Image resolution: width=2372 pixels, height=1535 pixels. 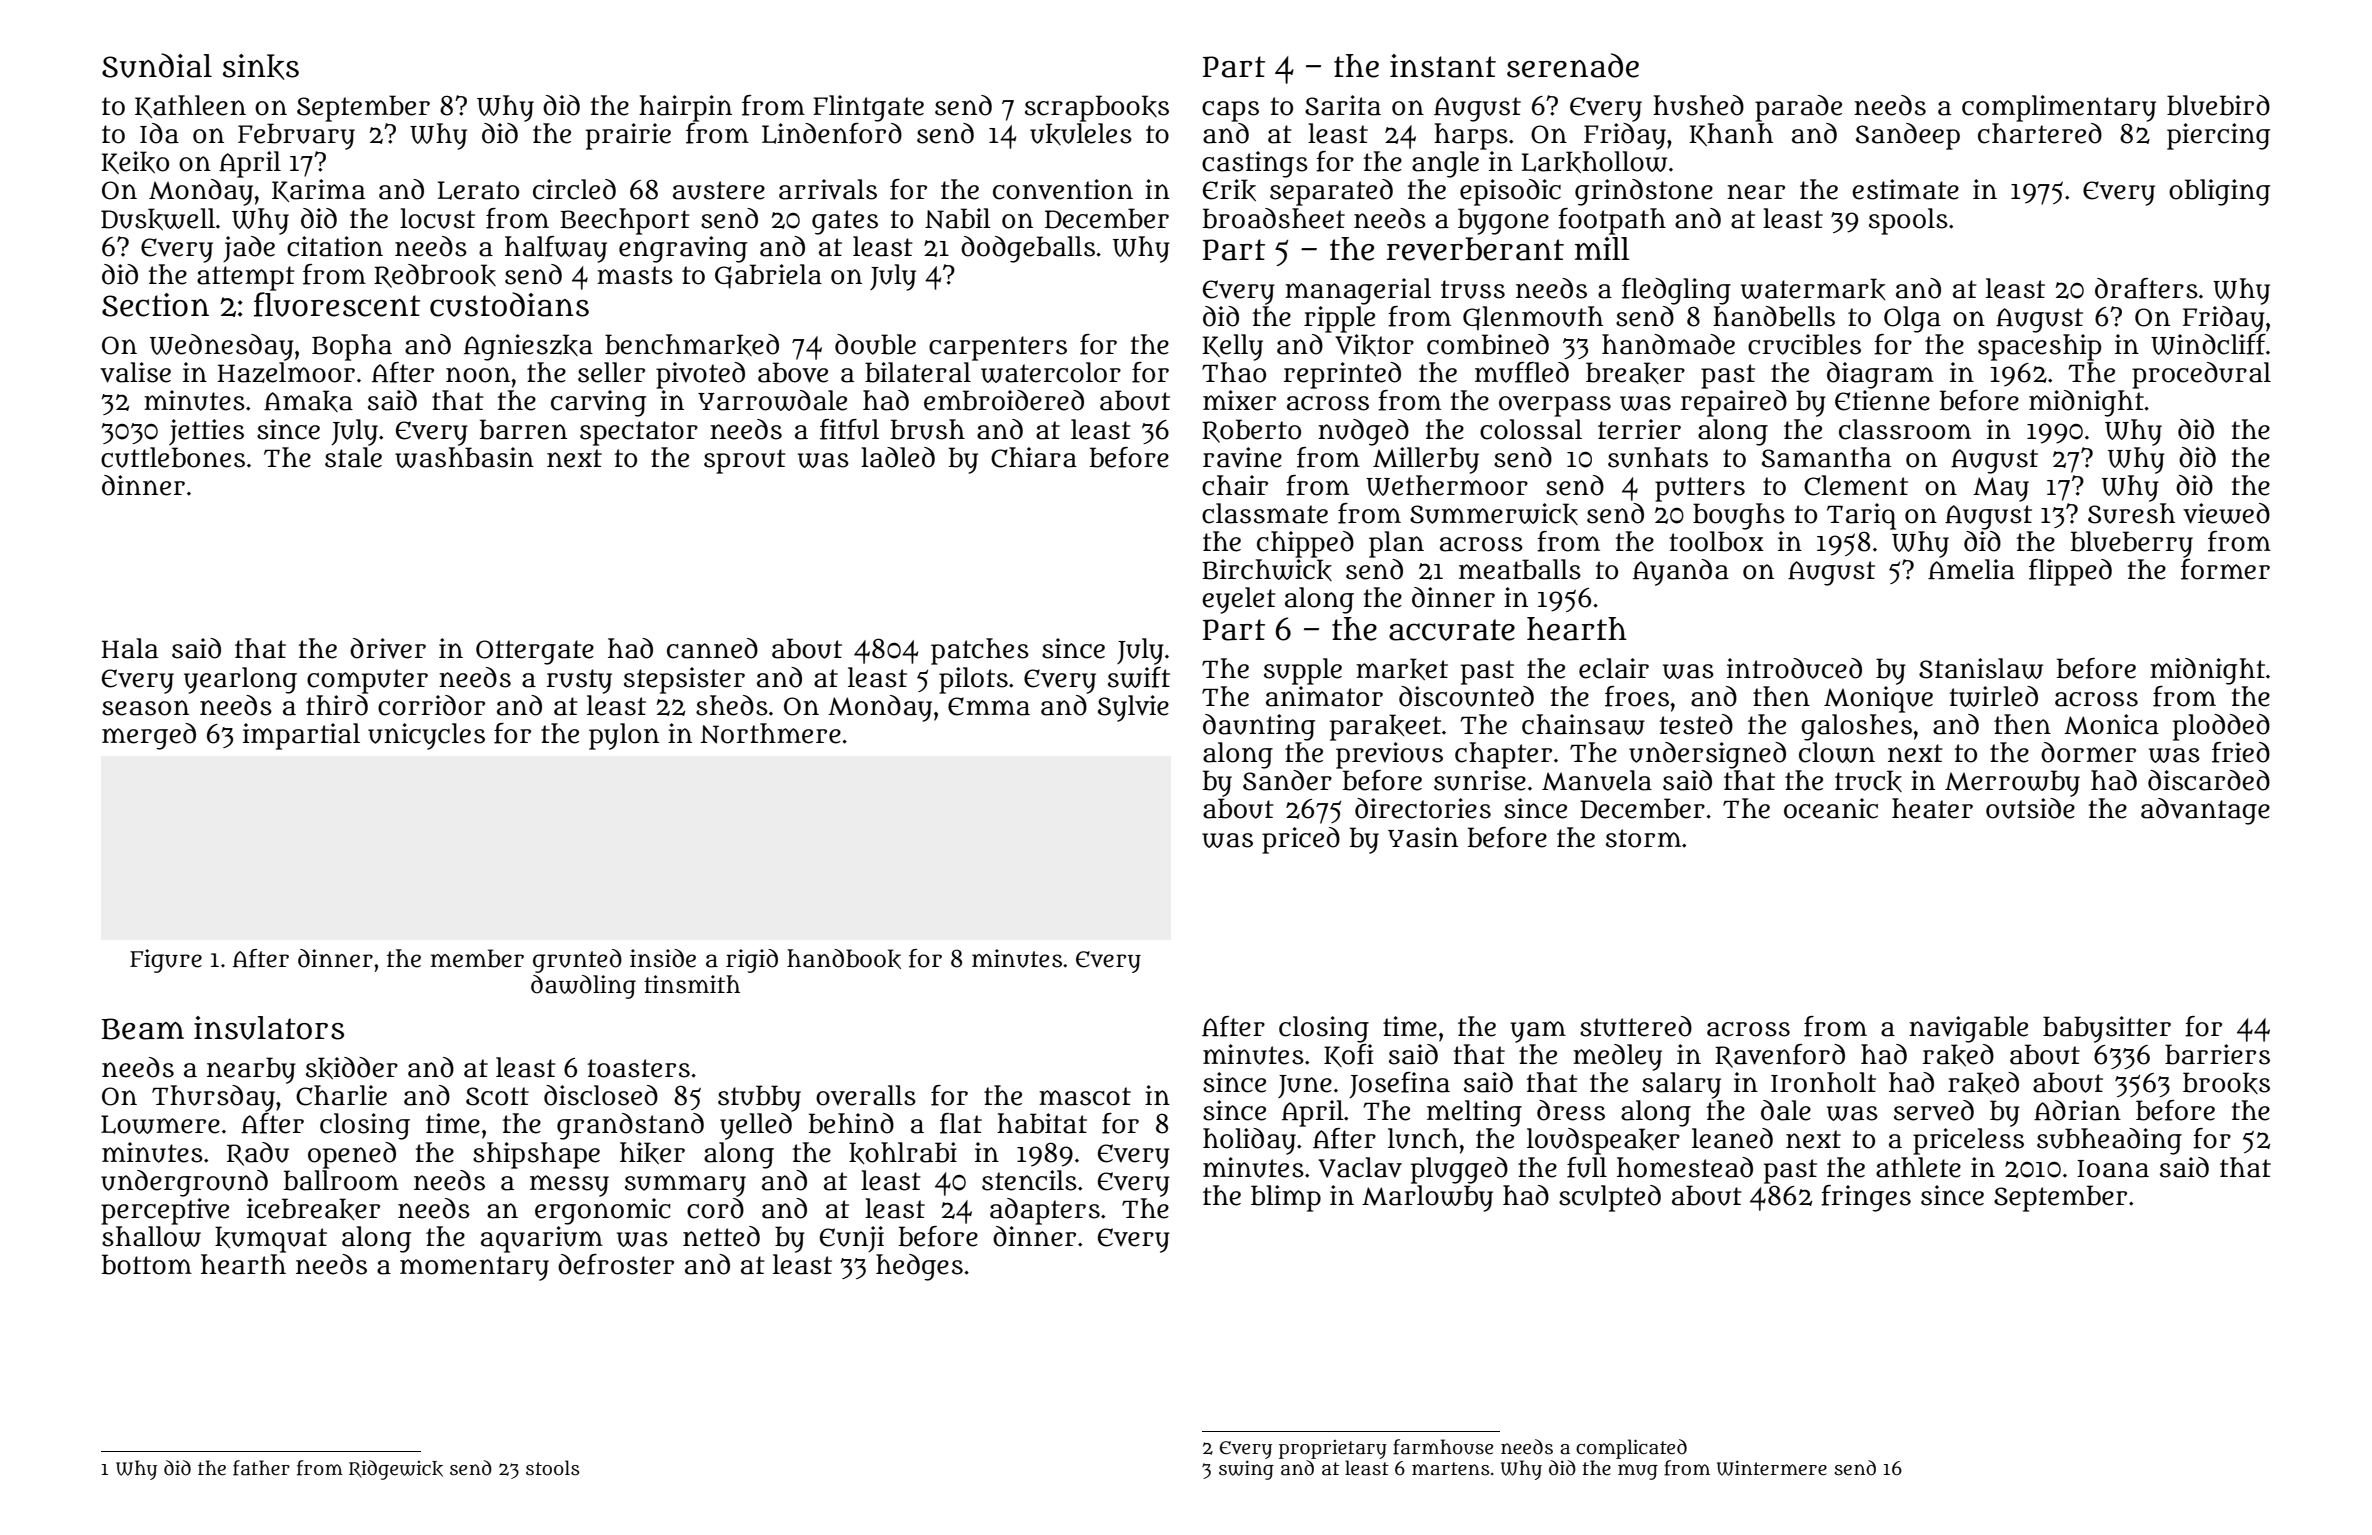 I want to click on ballroom, so click(x=341, y=1180).
